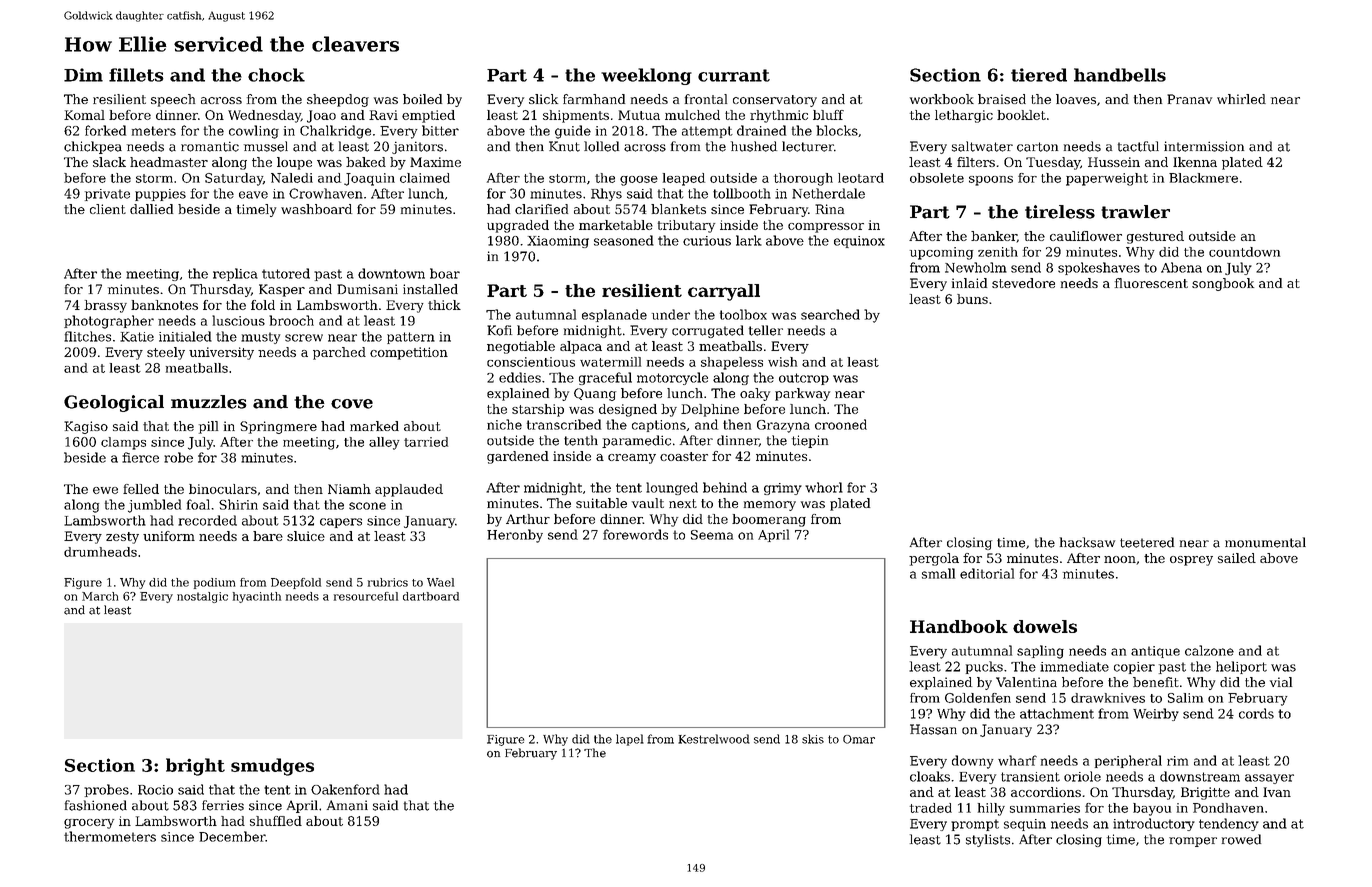 The image size is (1372, 887). I want to click on Oakenford, so click(345, 789).
